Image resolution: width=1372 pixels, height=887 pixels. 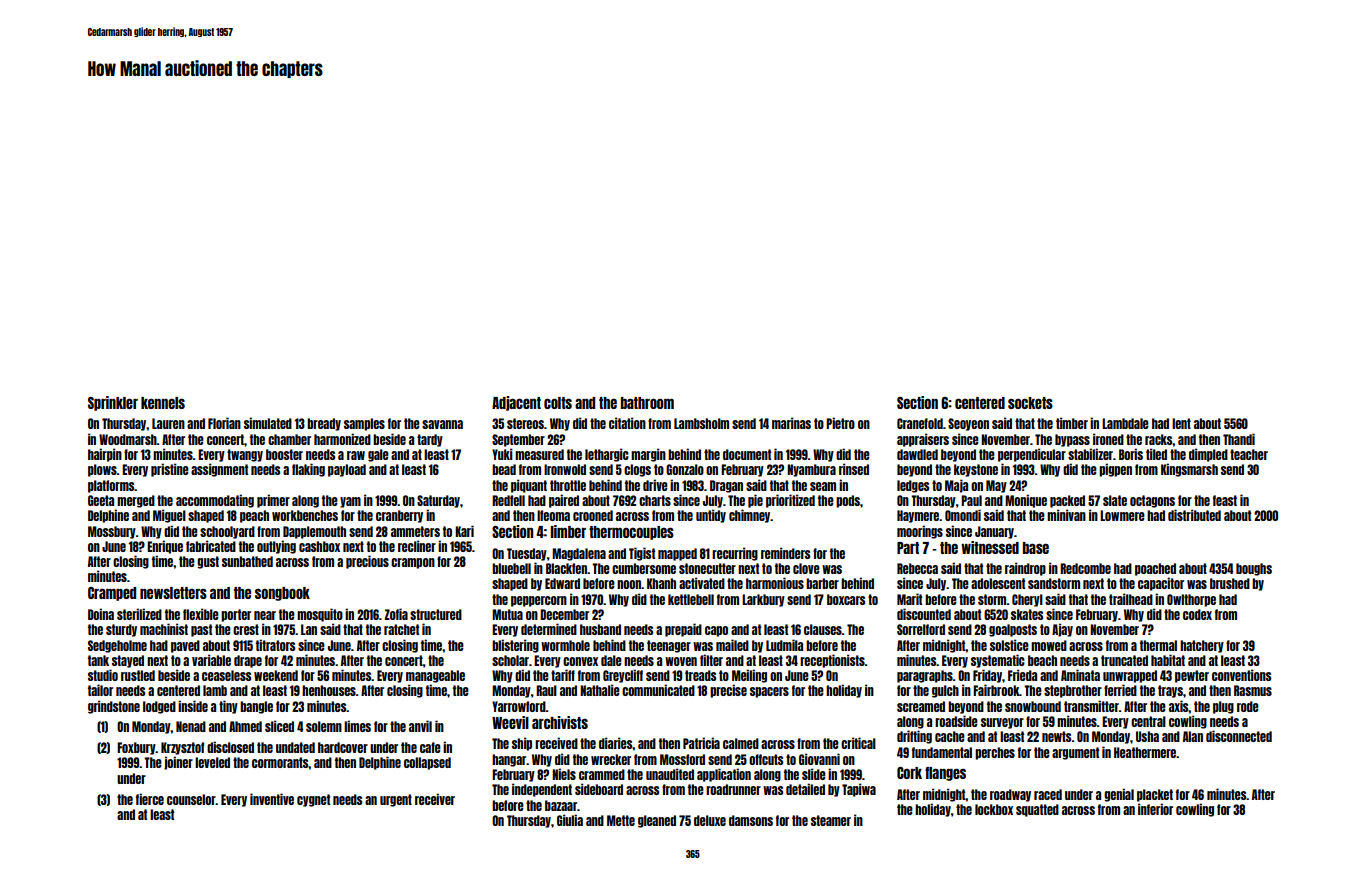 I want to click on feast, so click(x=1225, y=500).
